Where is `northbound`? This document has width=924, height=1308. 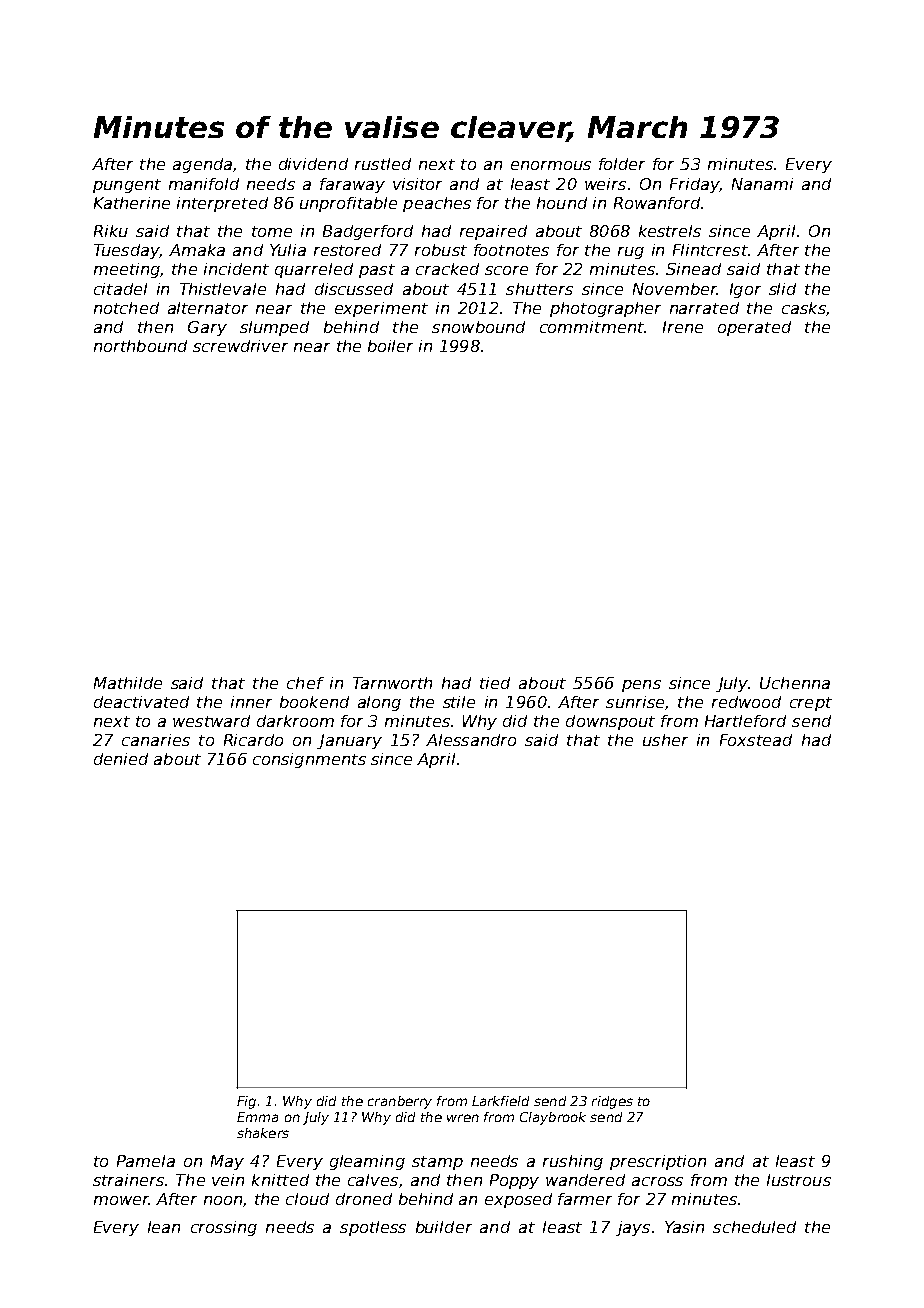 northbound is located at coordinates (140, 346).
